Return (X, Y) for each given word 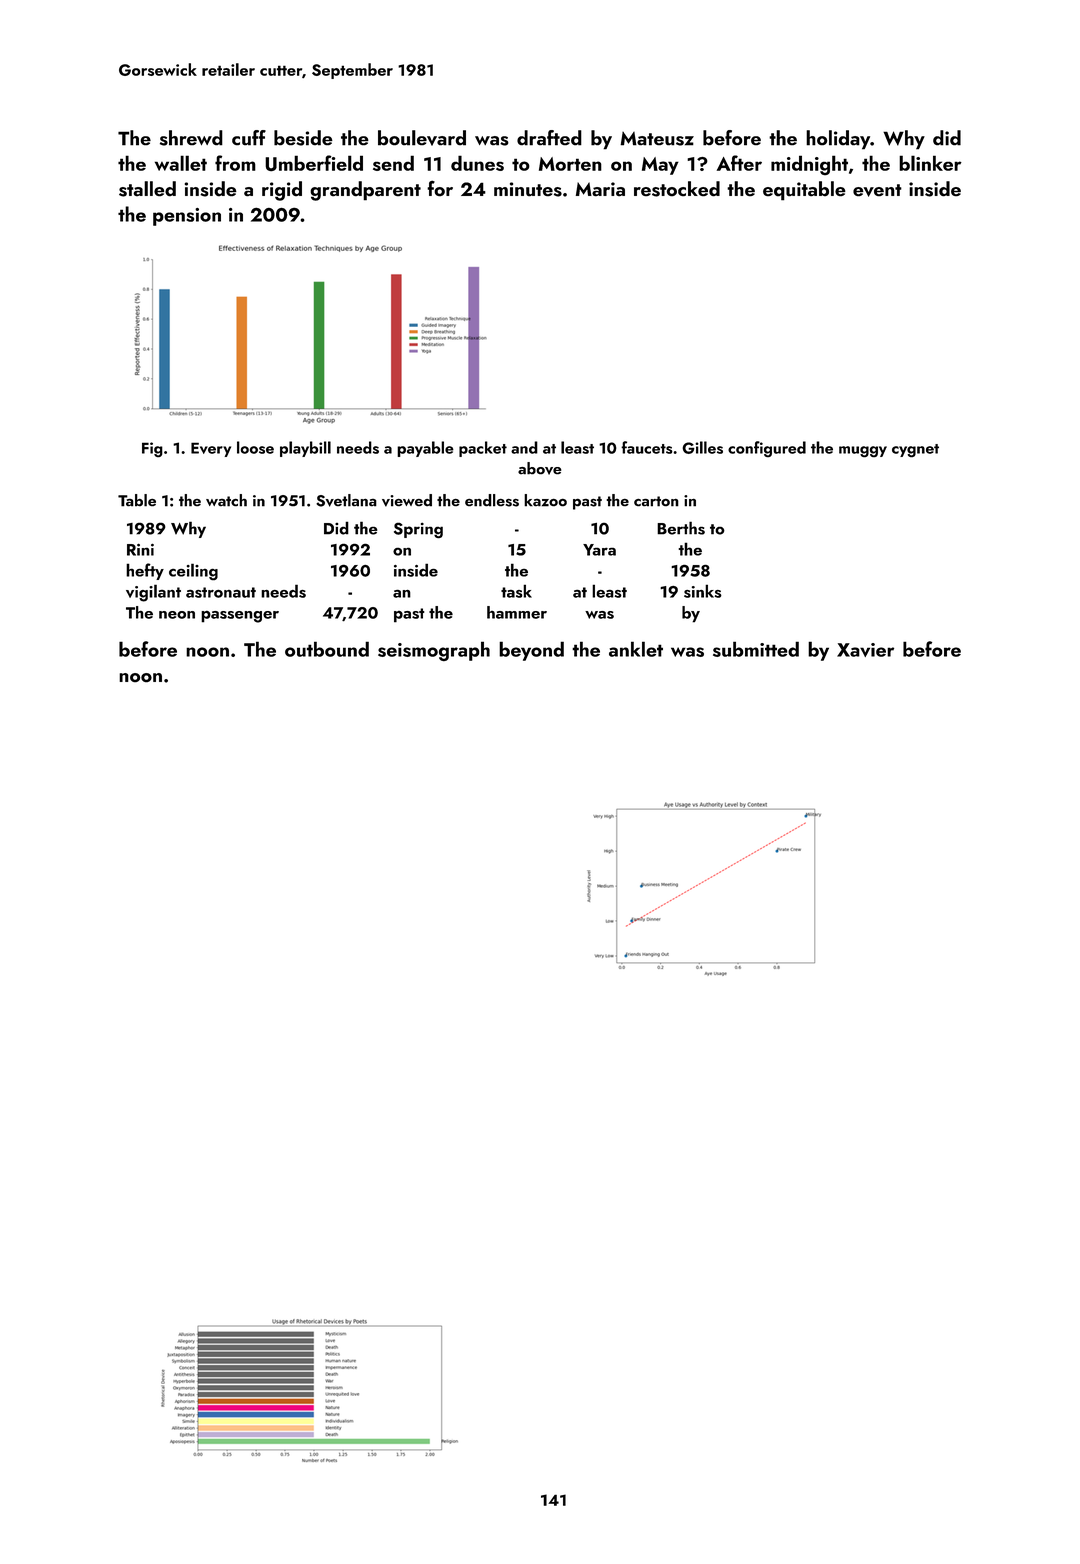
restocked (677, 189)
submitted (756, 649)
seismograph (434, 651)
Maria (600, 189)
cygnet (915, 450)
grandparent (365, 191)
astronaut (221, 592)
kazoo (545, 500)
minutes (528, 189)
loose (255, 447)
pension (187, 217)
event (877, 190)
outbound (327, 649)
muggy (863, 451)
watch (226, 500)
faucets (647, 447)
